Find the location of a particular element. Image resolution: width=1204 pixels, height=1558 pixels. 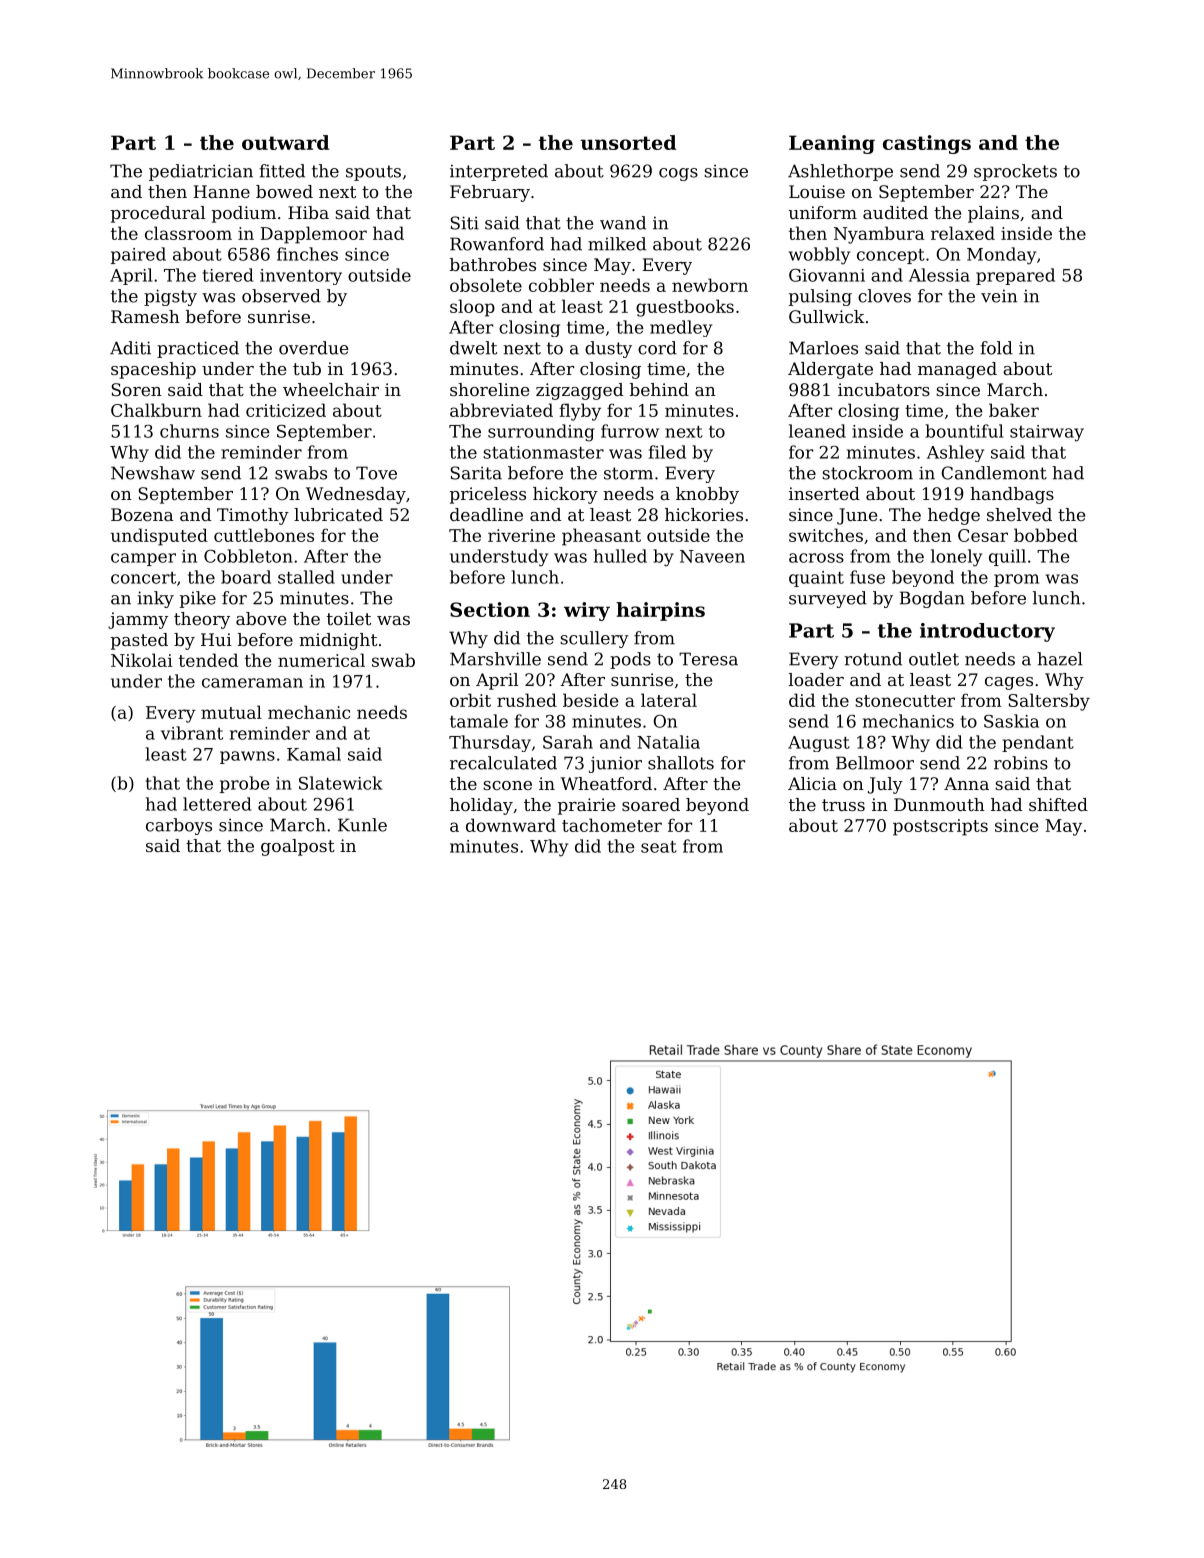

downward is located at coordinates (511, 825).
